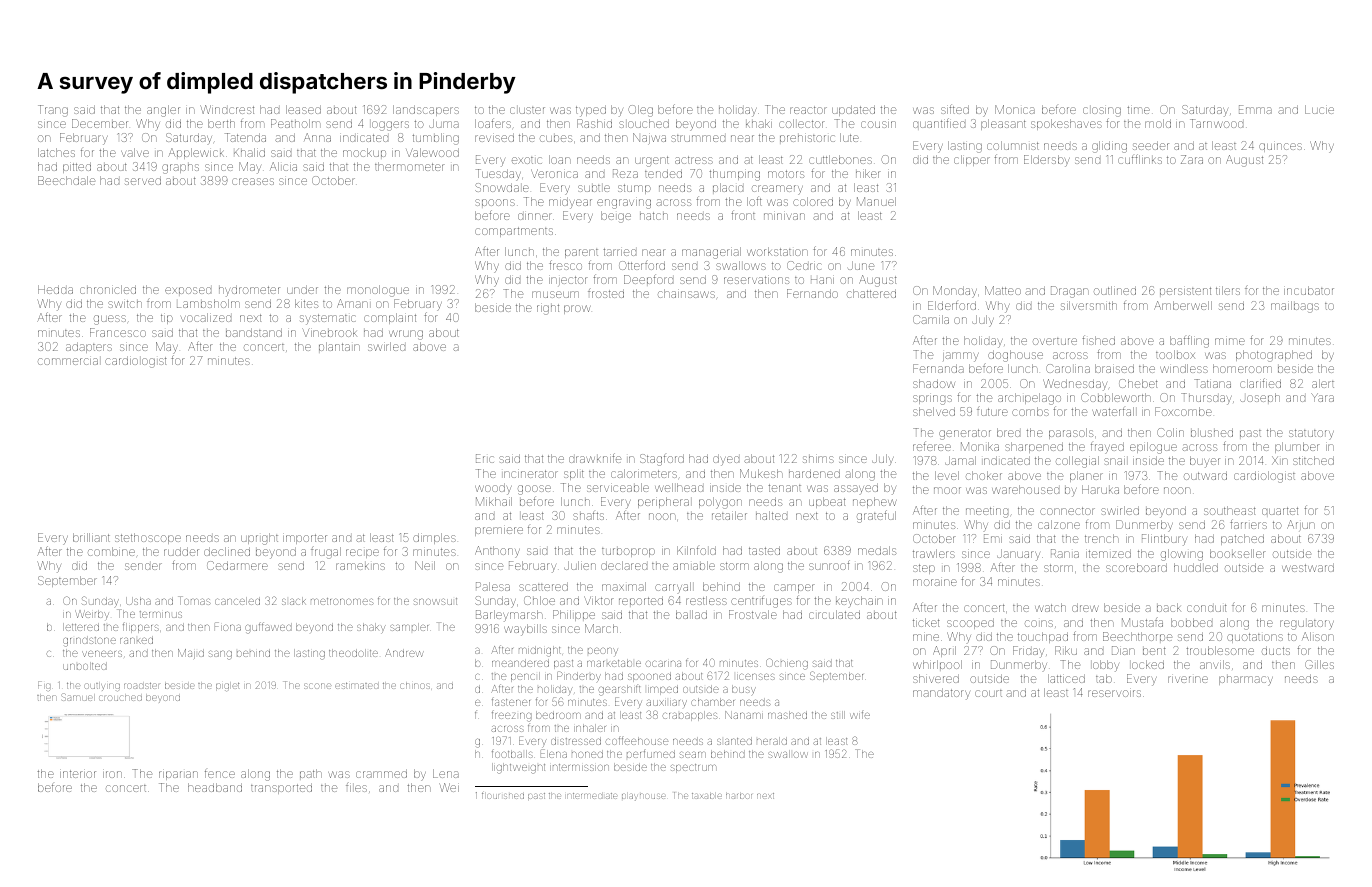 The width and height of the image is (1372, 887). What do you see at coordinates (1192, 159) in the image?
I see `Zara` at bounding box center [1192, 159].
